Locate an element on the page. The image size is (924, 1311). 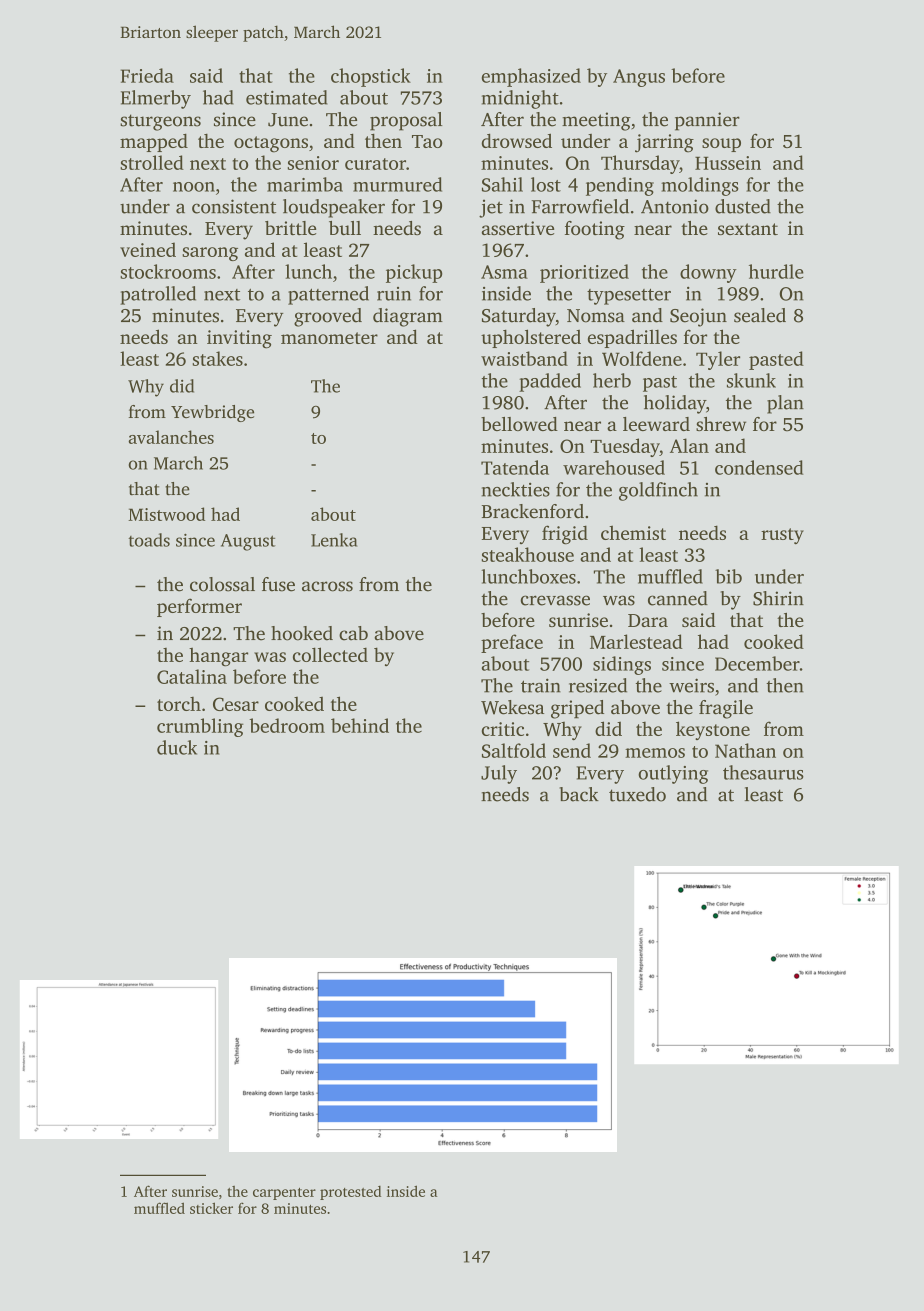
Angus is located at coordinates (639, 78).
